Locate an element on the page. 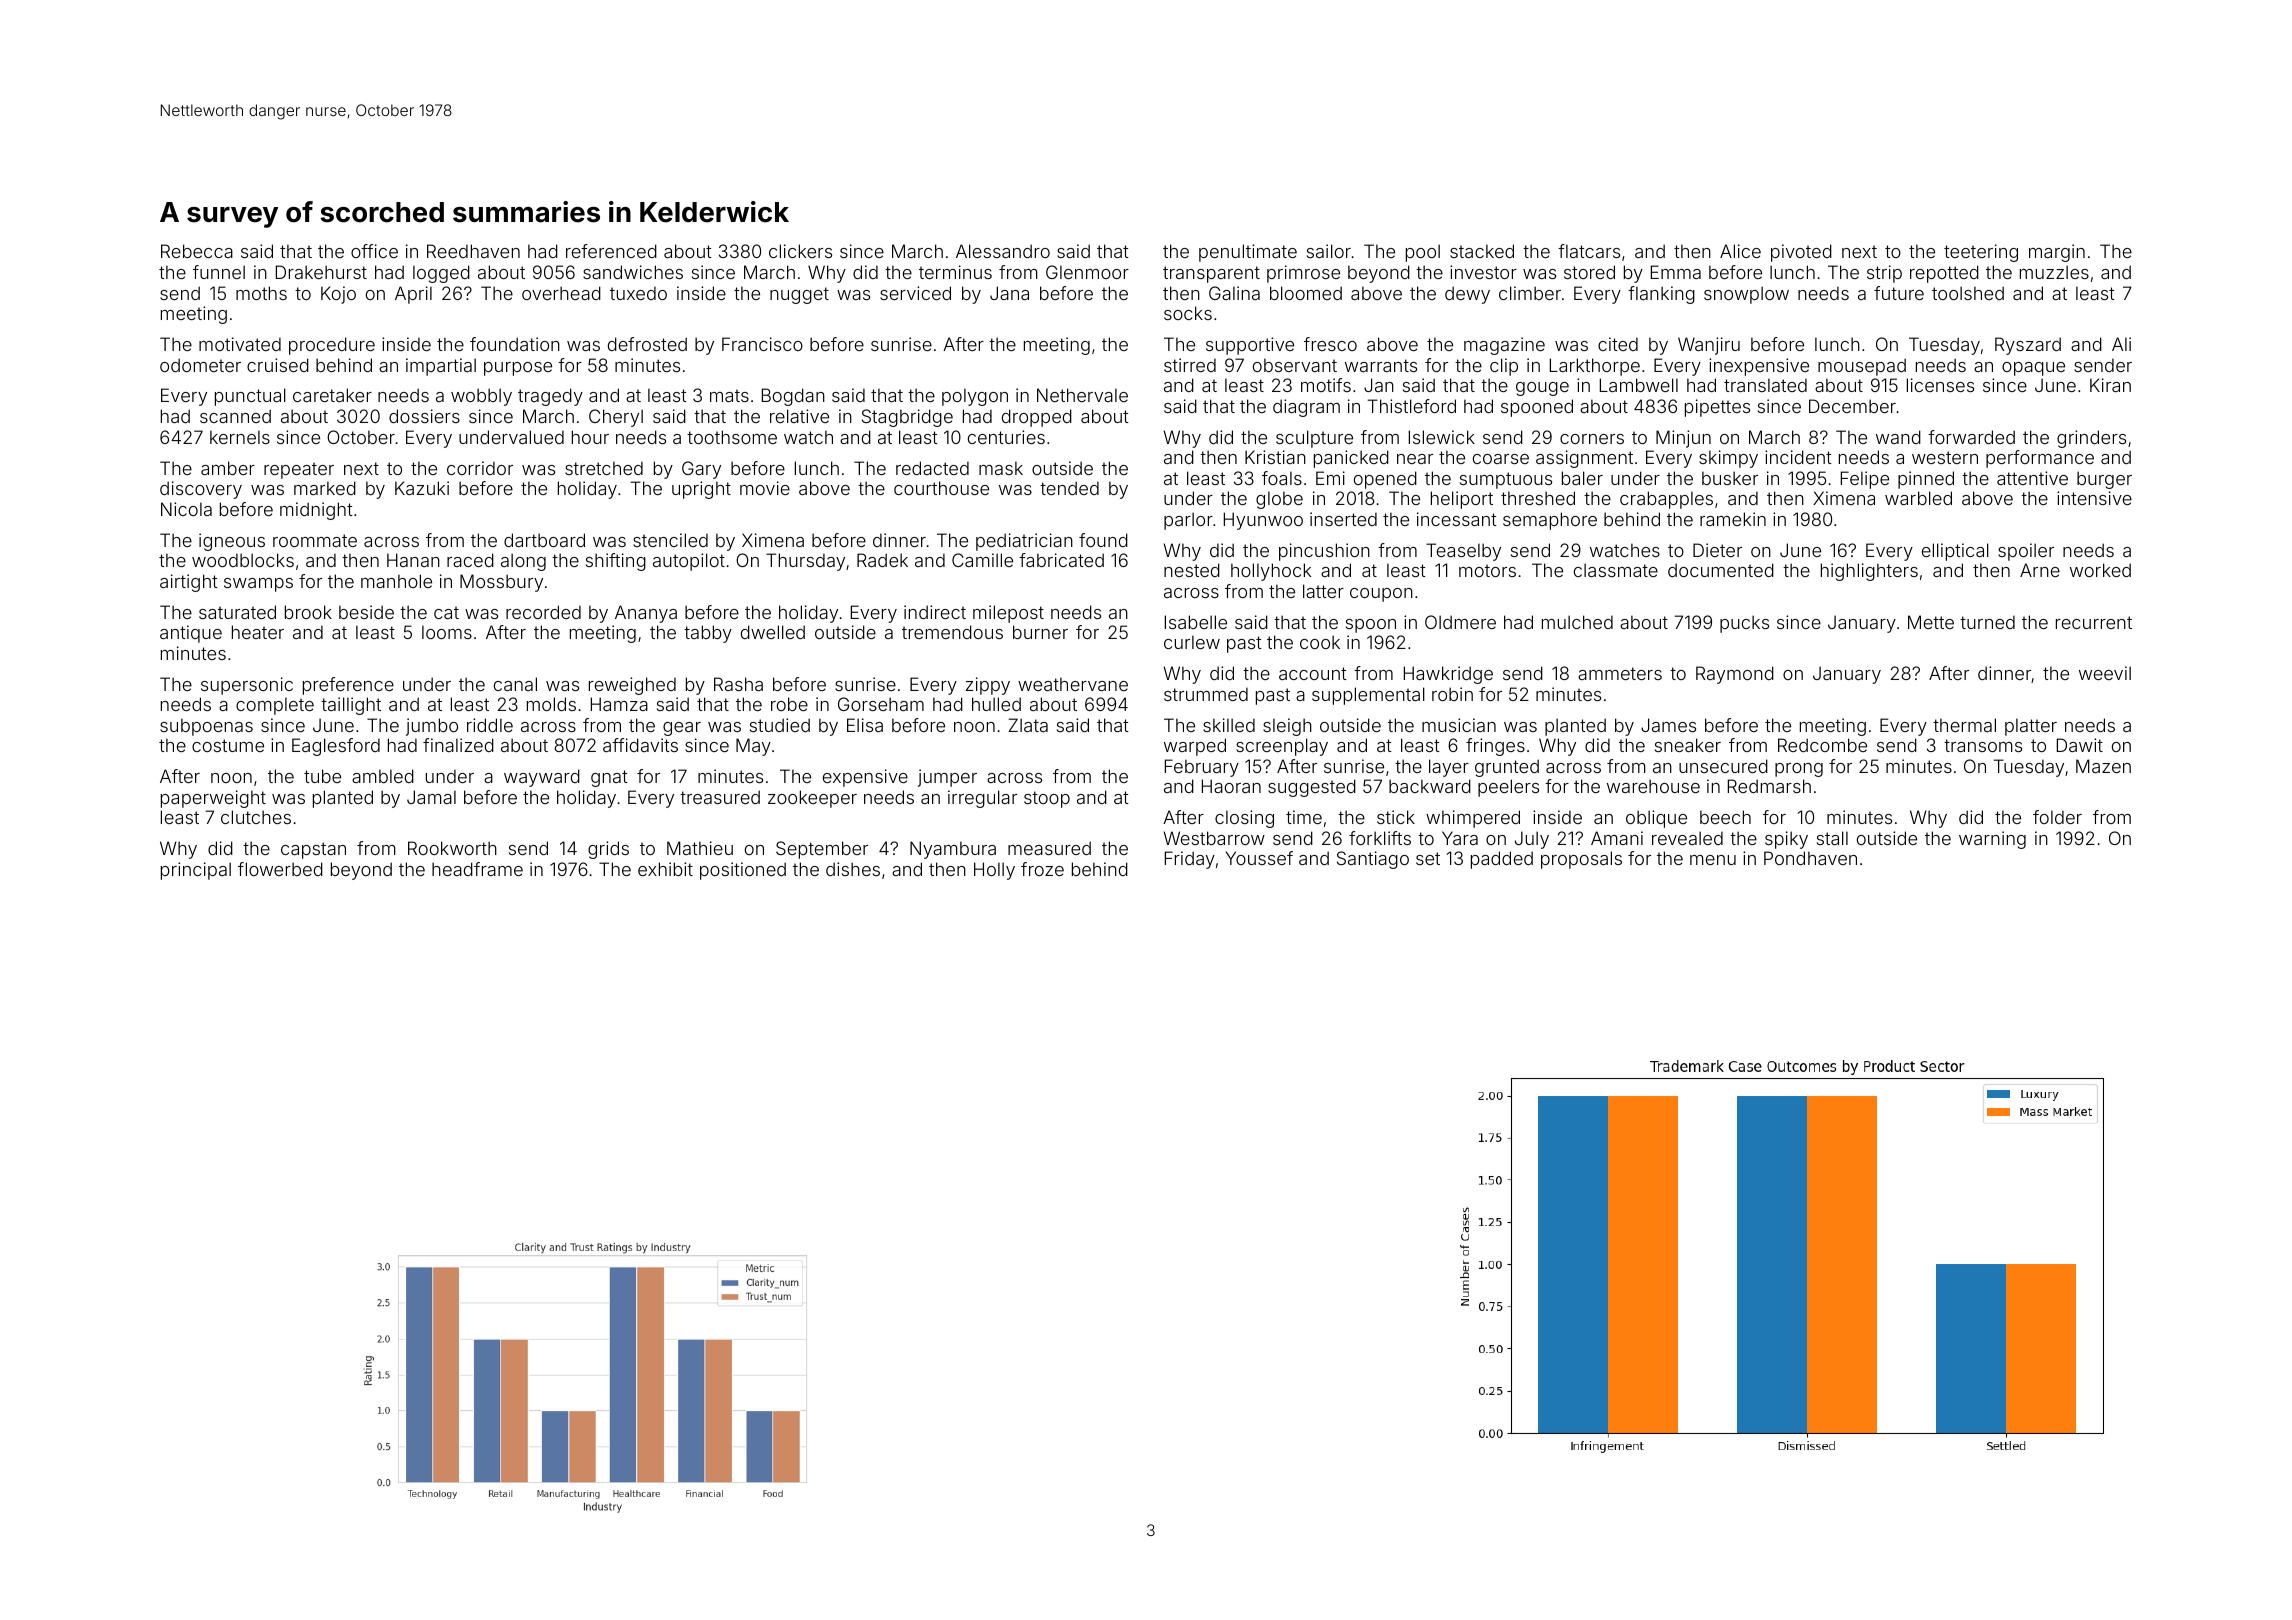  odometer is located at coordinates (200, 365).
